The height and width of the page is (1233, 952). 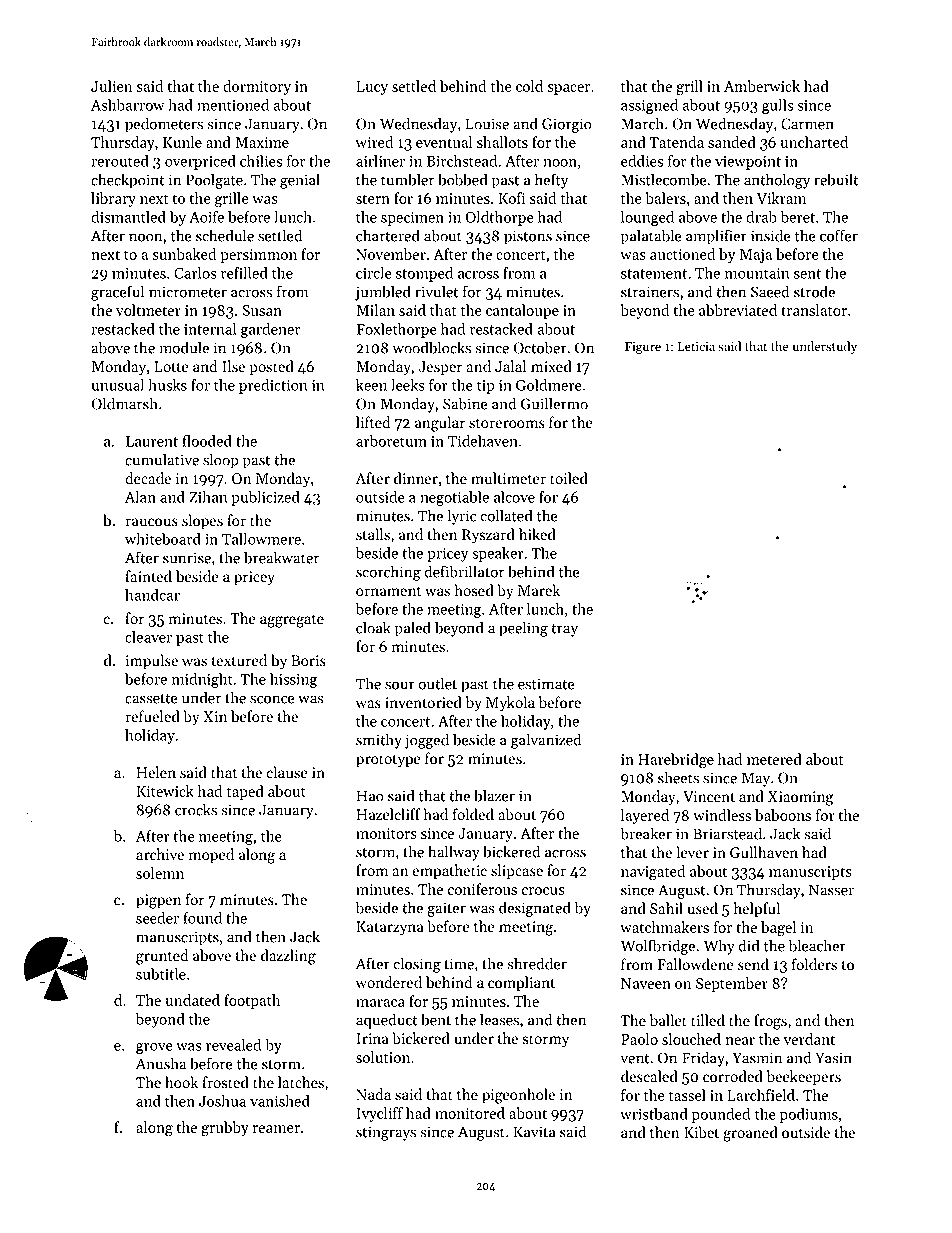 What do you see at coordinates (233, 366) in the page?
I see `Ilse` at bounding box center [233, 366].
